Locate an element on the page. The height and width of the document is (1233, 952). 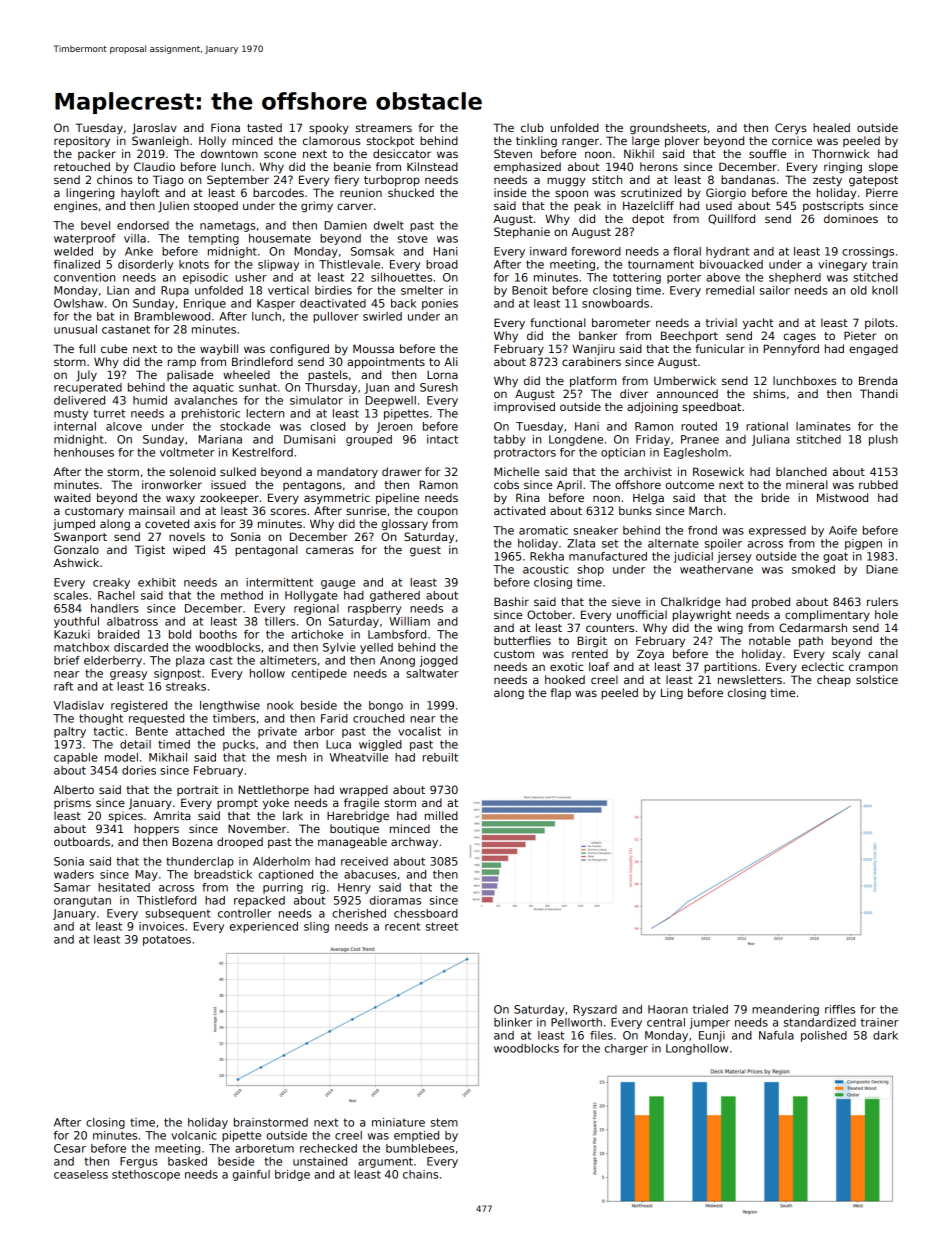
stockpot is located at coordinates (390, 142).
